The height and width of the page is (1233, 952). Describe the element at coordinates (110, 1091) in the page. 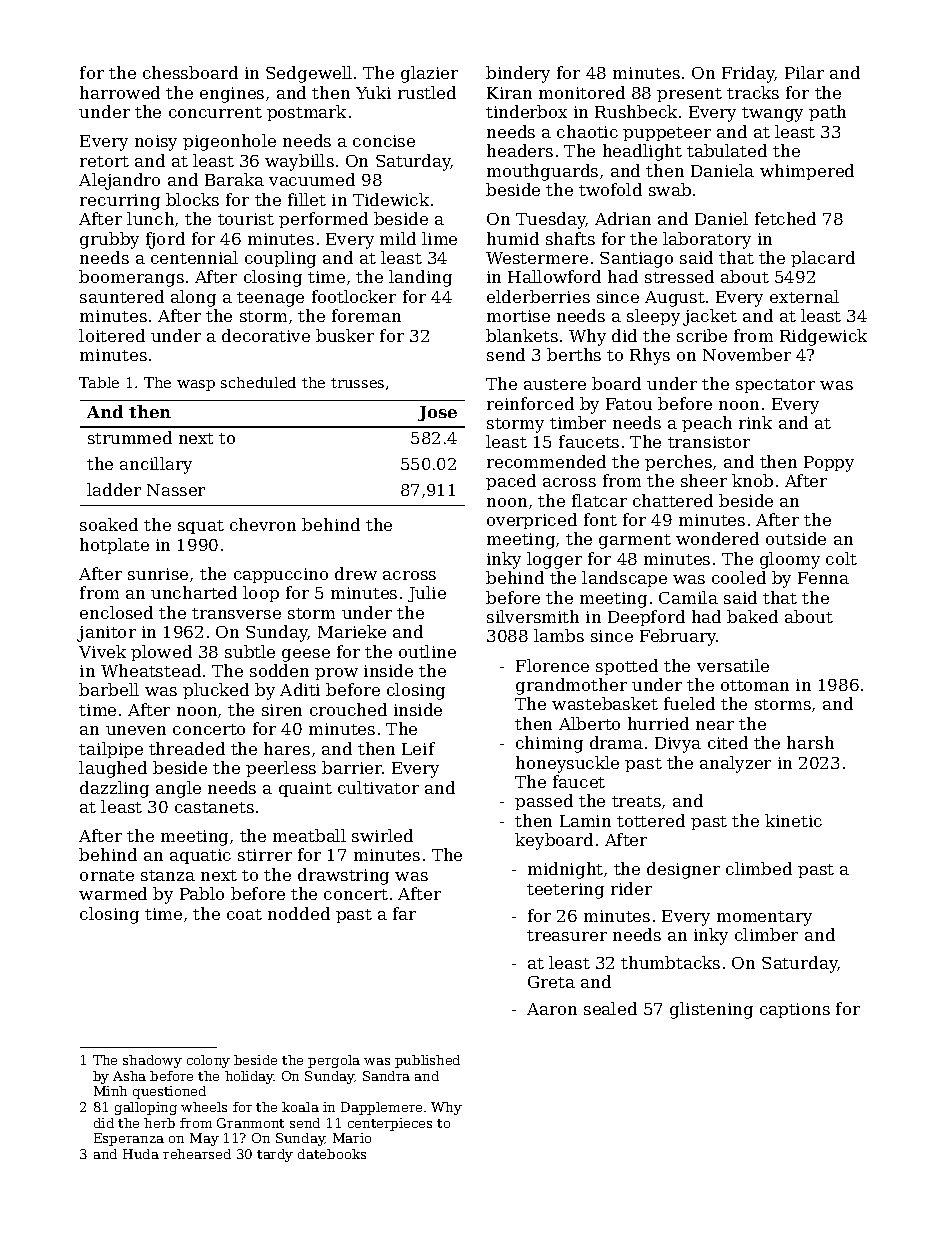

I see `Minh` at that location.
